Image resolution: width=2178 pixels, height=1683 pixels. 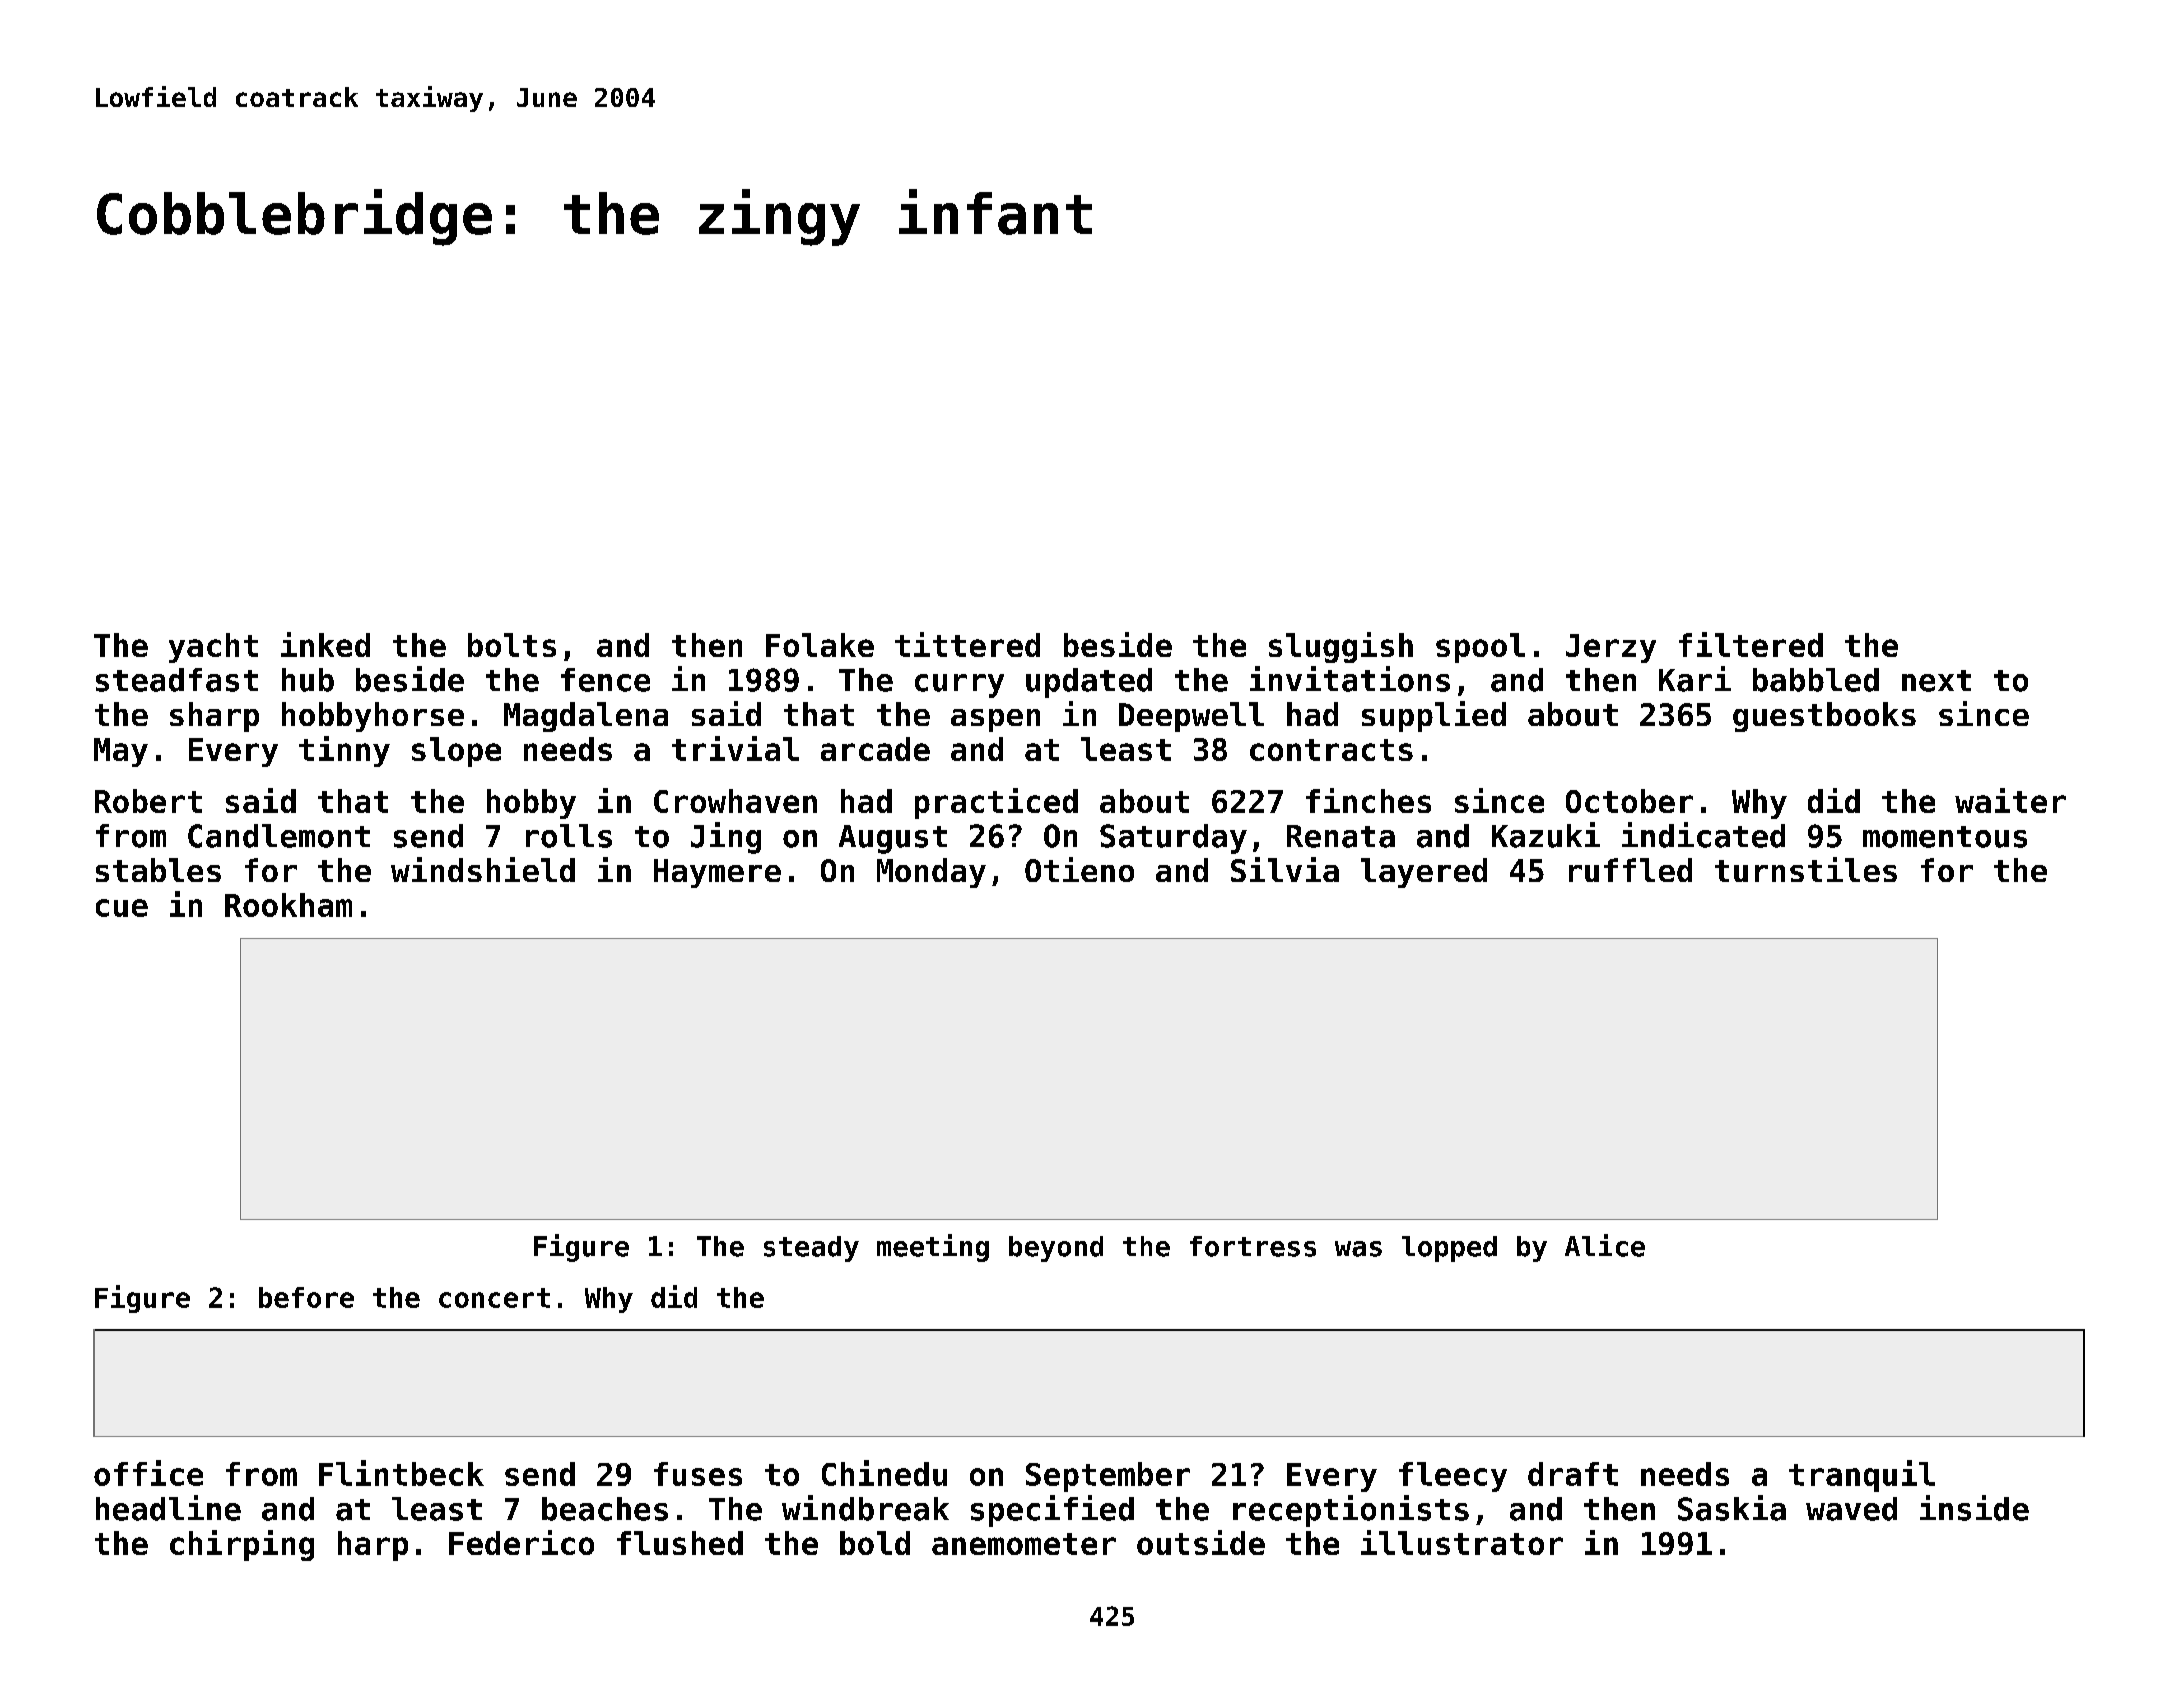 What do you see at coordinates (1751, 644) in the image?
I see `filtered` at bounding box center [1751, 644].
